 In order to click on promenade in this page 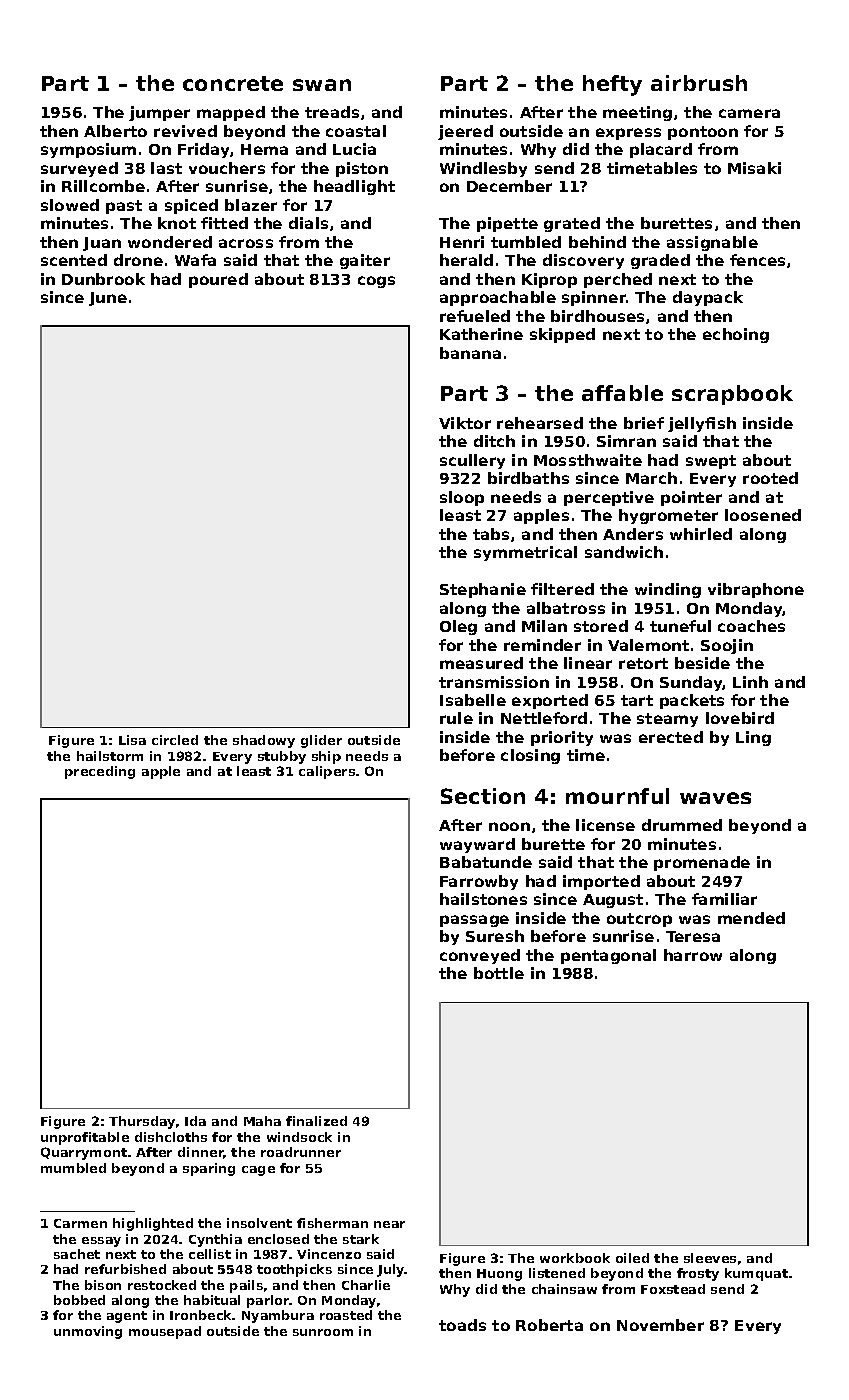, I will do `click(702, 863)`.
